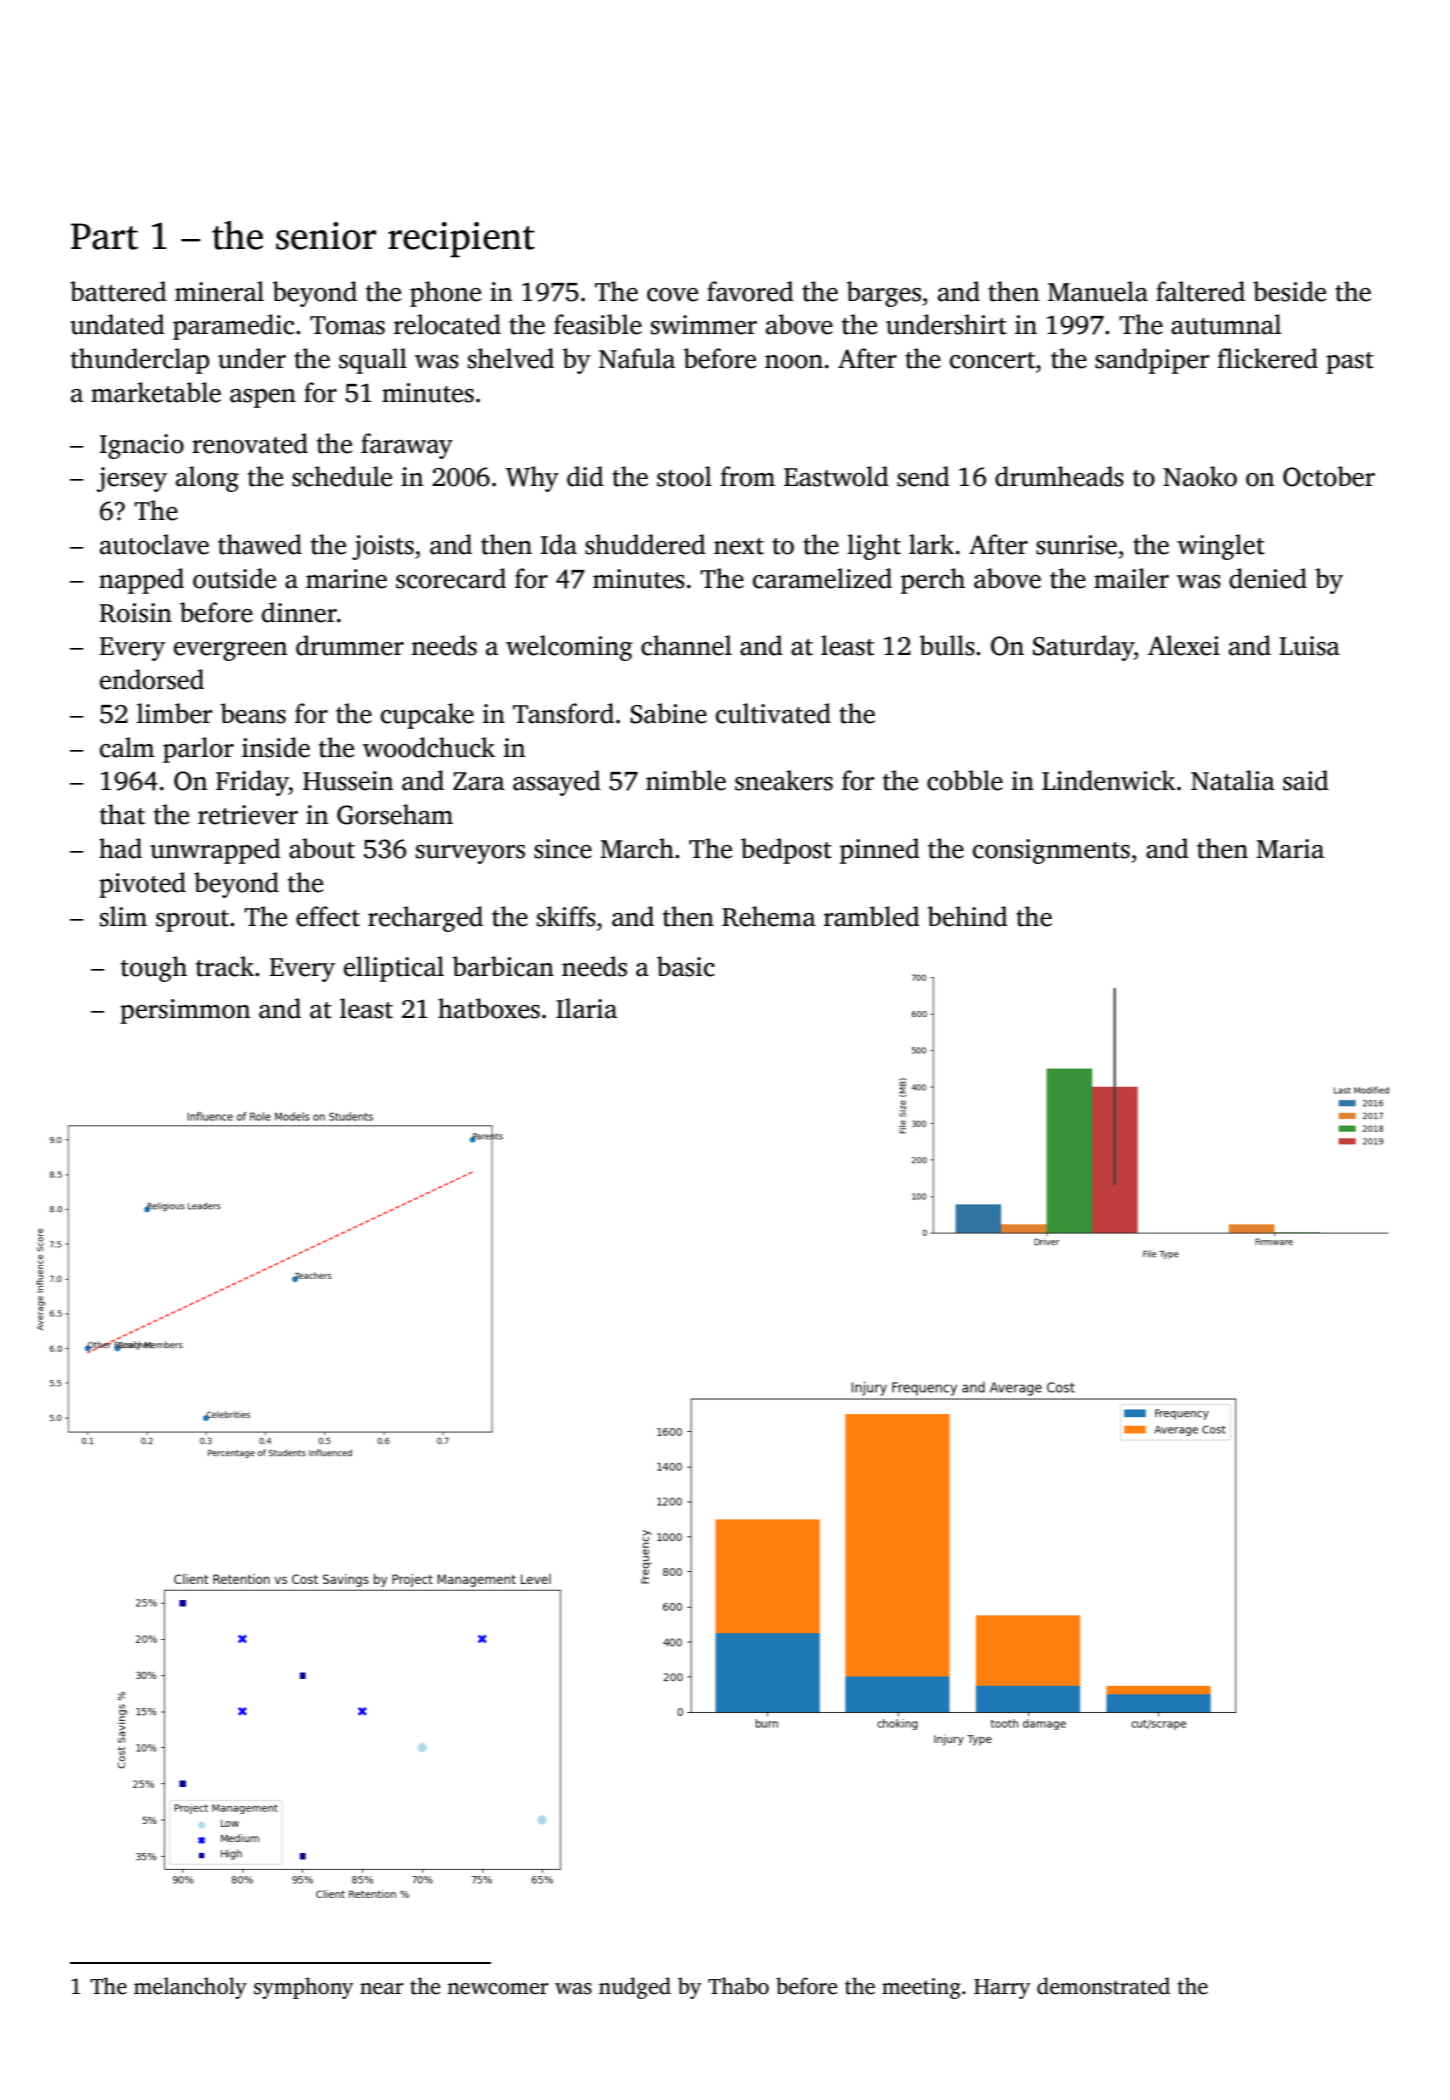 This document has width=1450, height=2100. What do you see at coordinates (586, 1008) in the document?
I see `Ilaria` at bounding box center [586, 1008].
